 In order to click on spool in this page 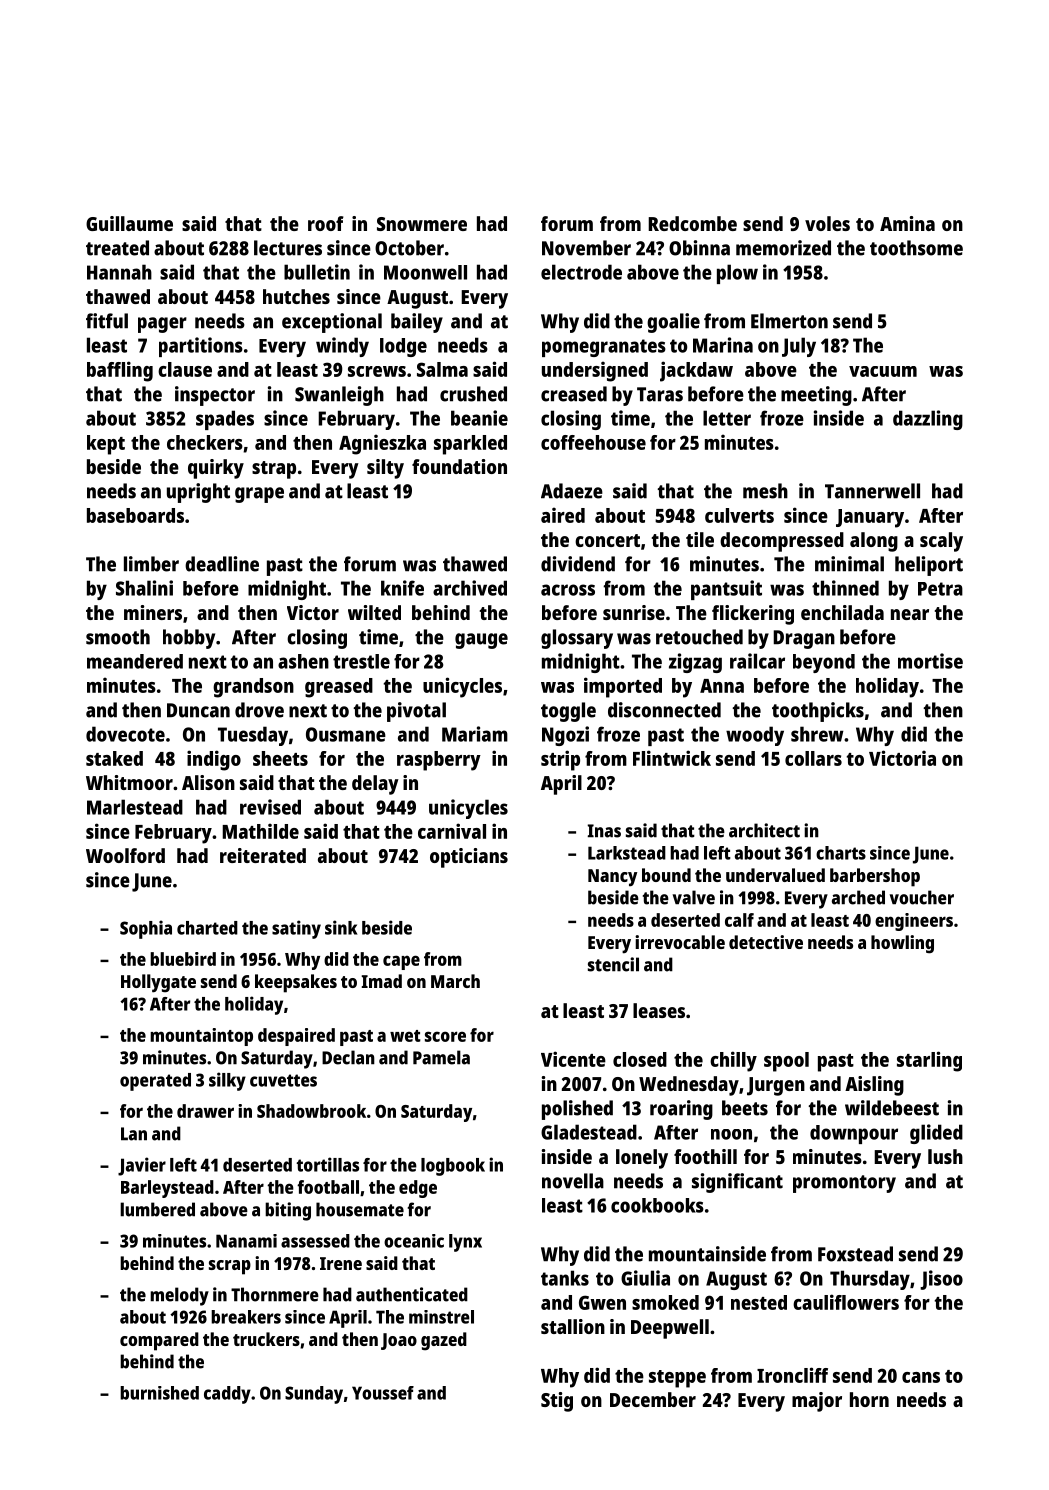, I will do `click(786, 1062)`.
